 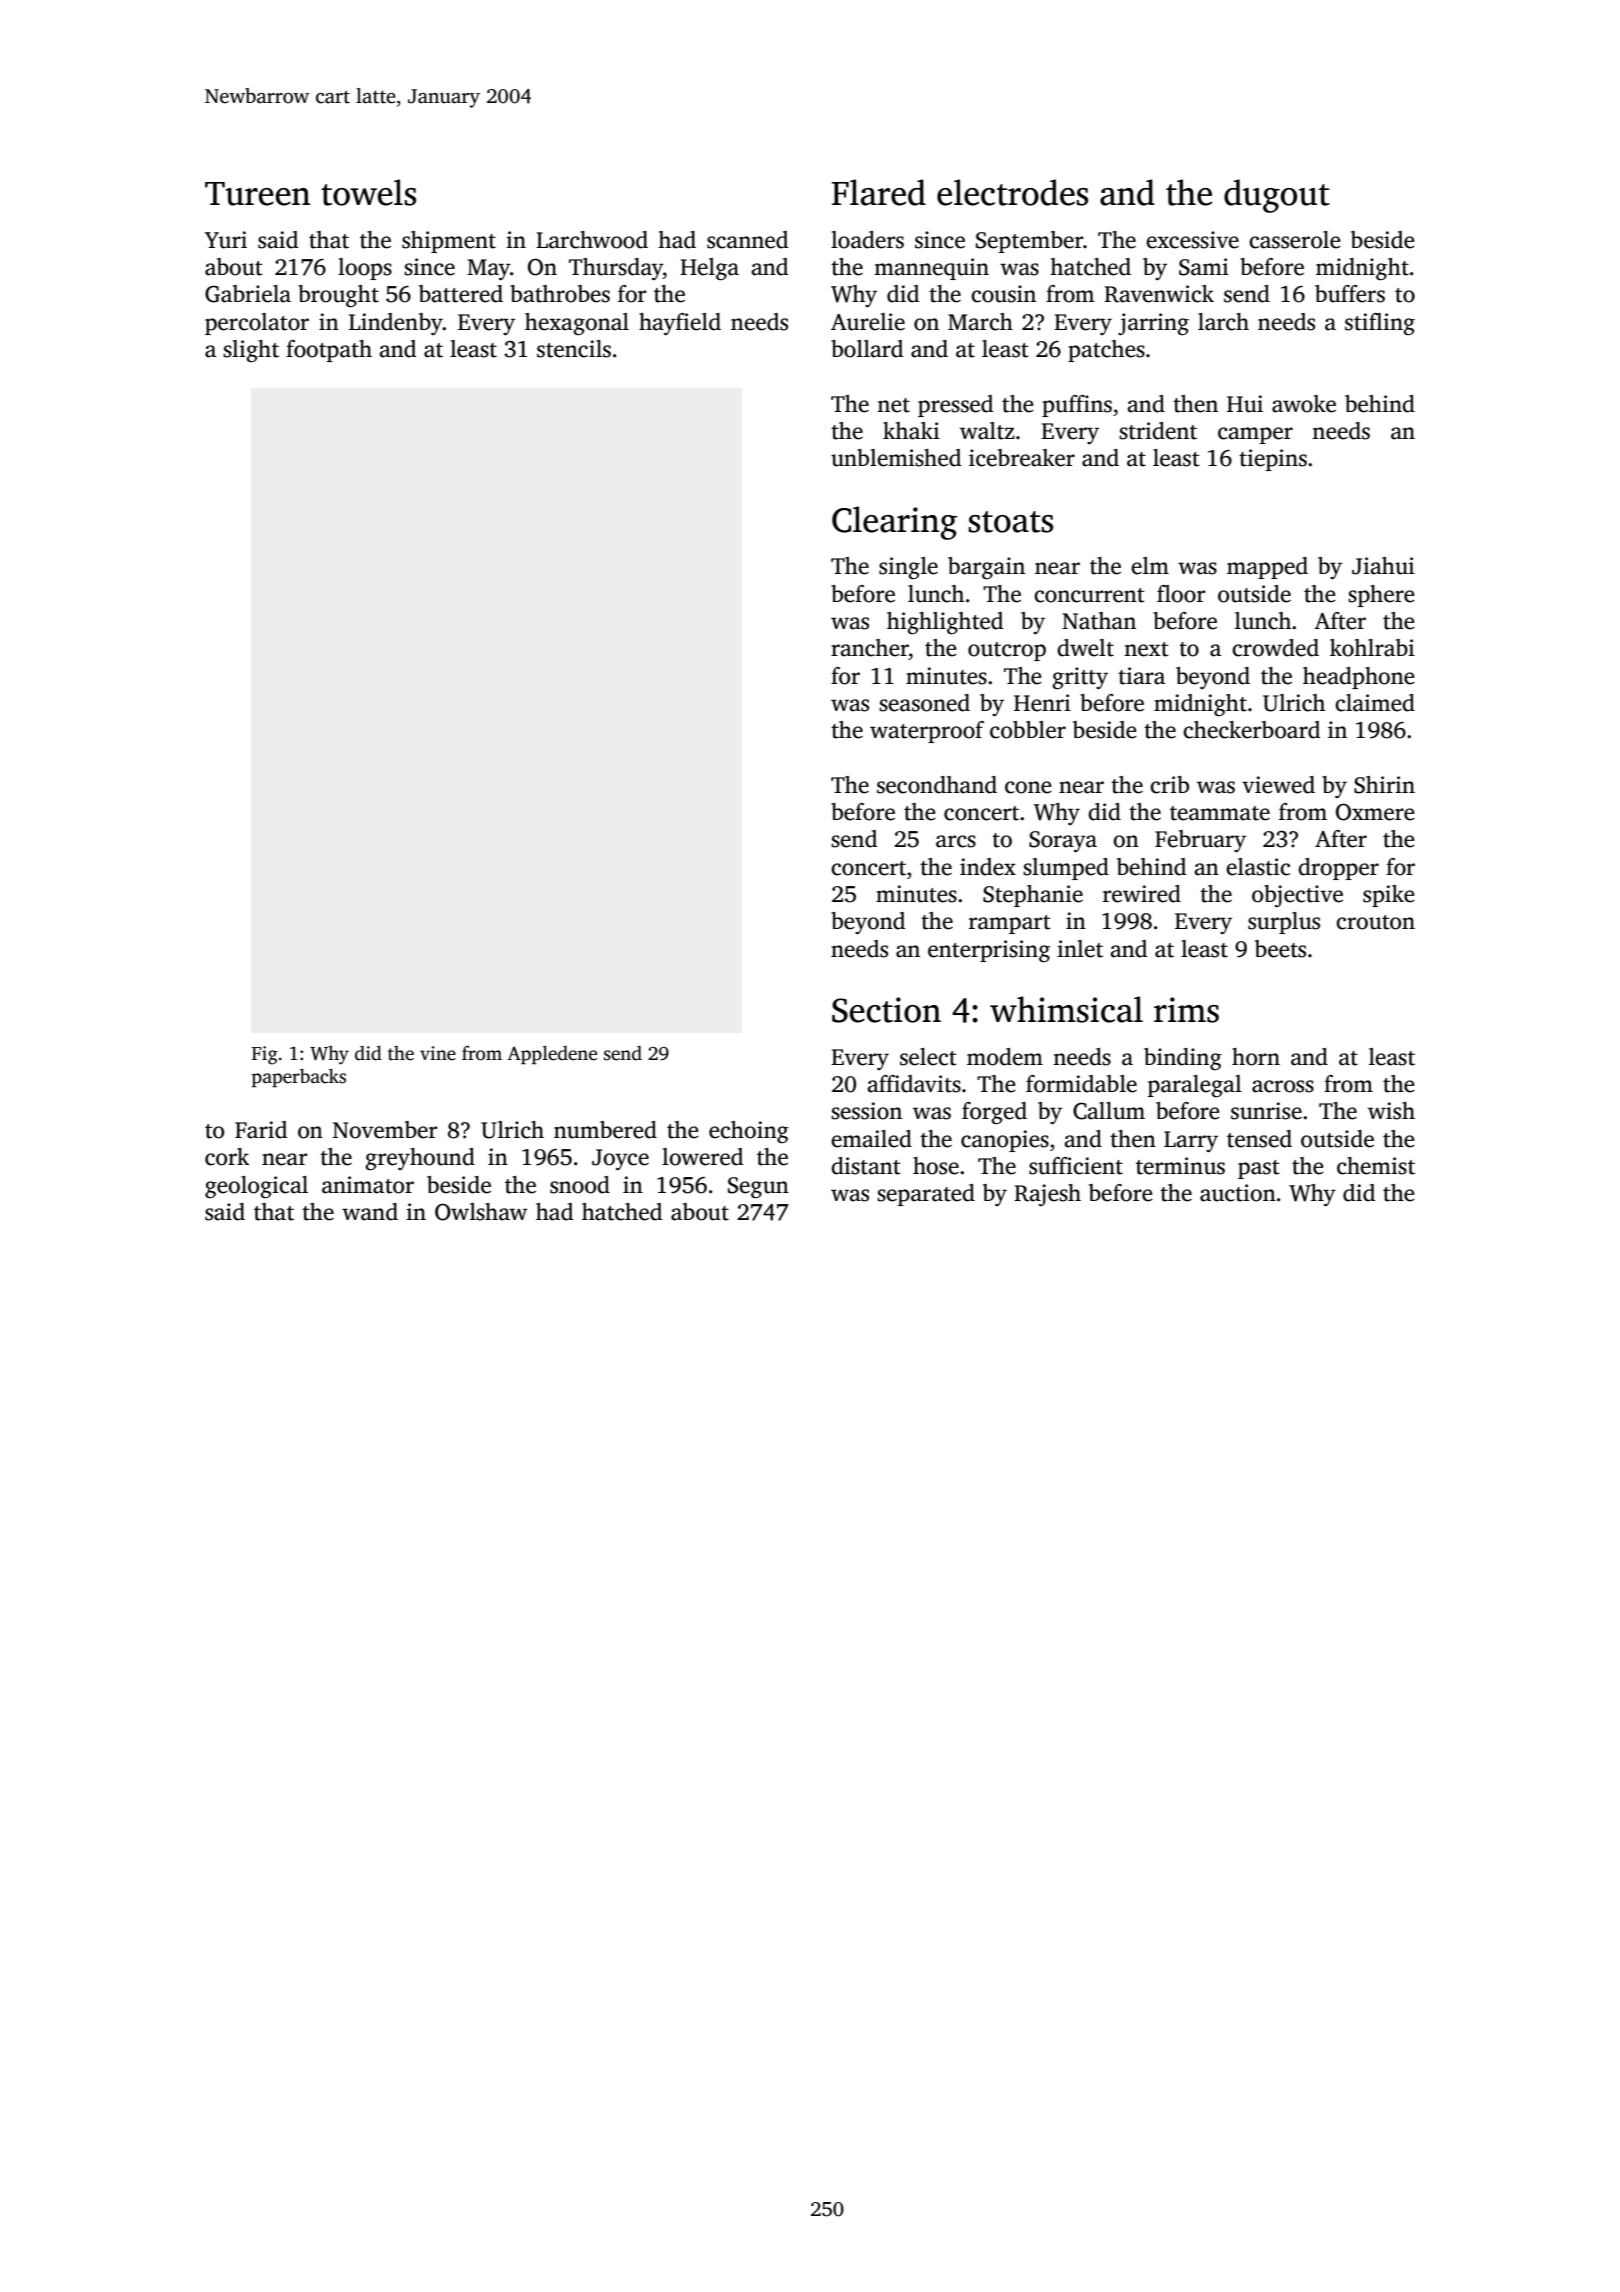 What do you see at coordinates (868, 322) in the screenshot?
I see `Aurelie` at bounding box center [868, 322].
